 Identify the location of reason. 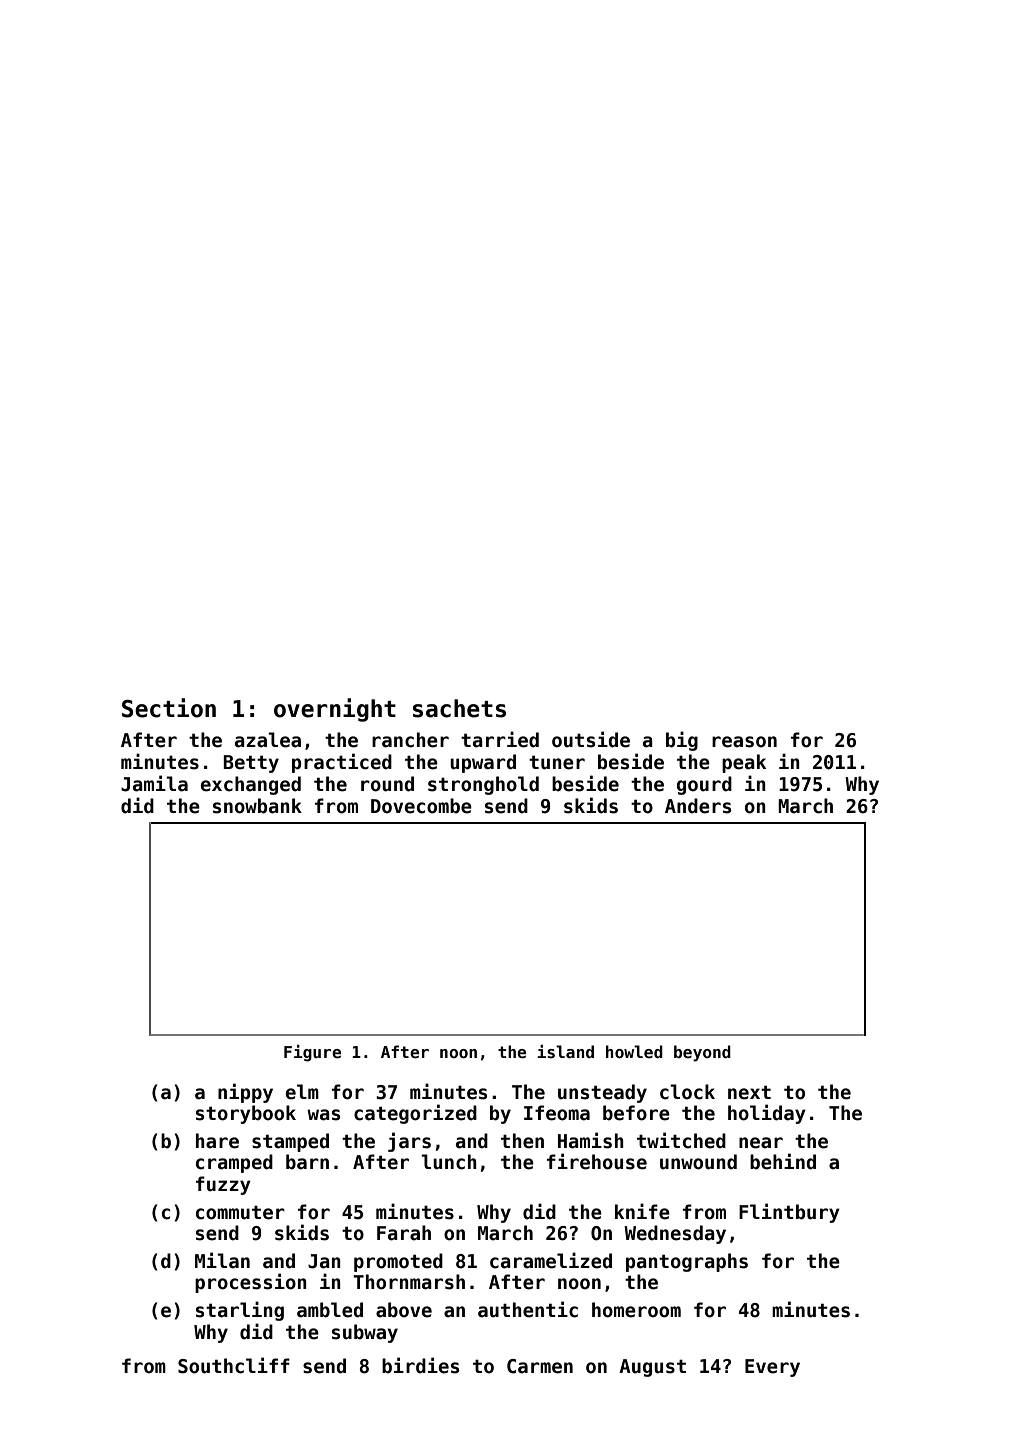
(744, 742).
